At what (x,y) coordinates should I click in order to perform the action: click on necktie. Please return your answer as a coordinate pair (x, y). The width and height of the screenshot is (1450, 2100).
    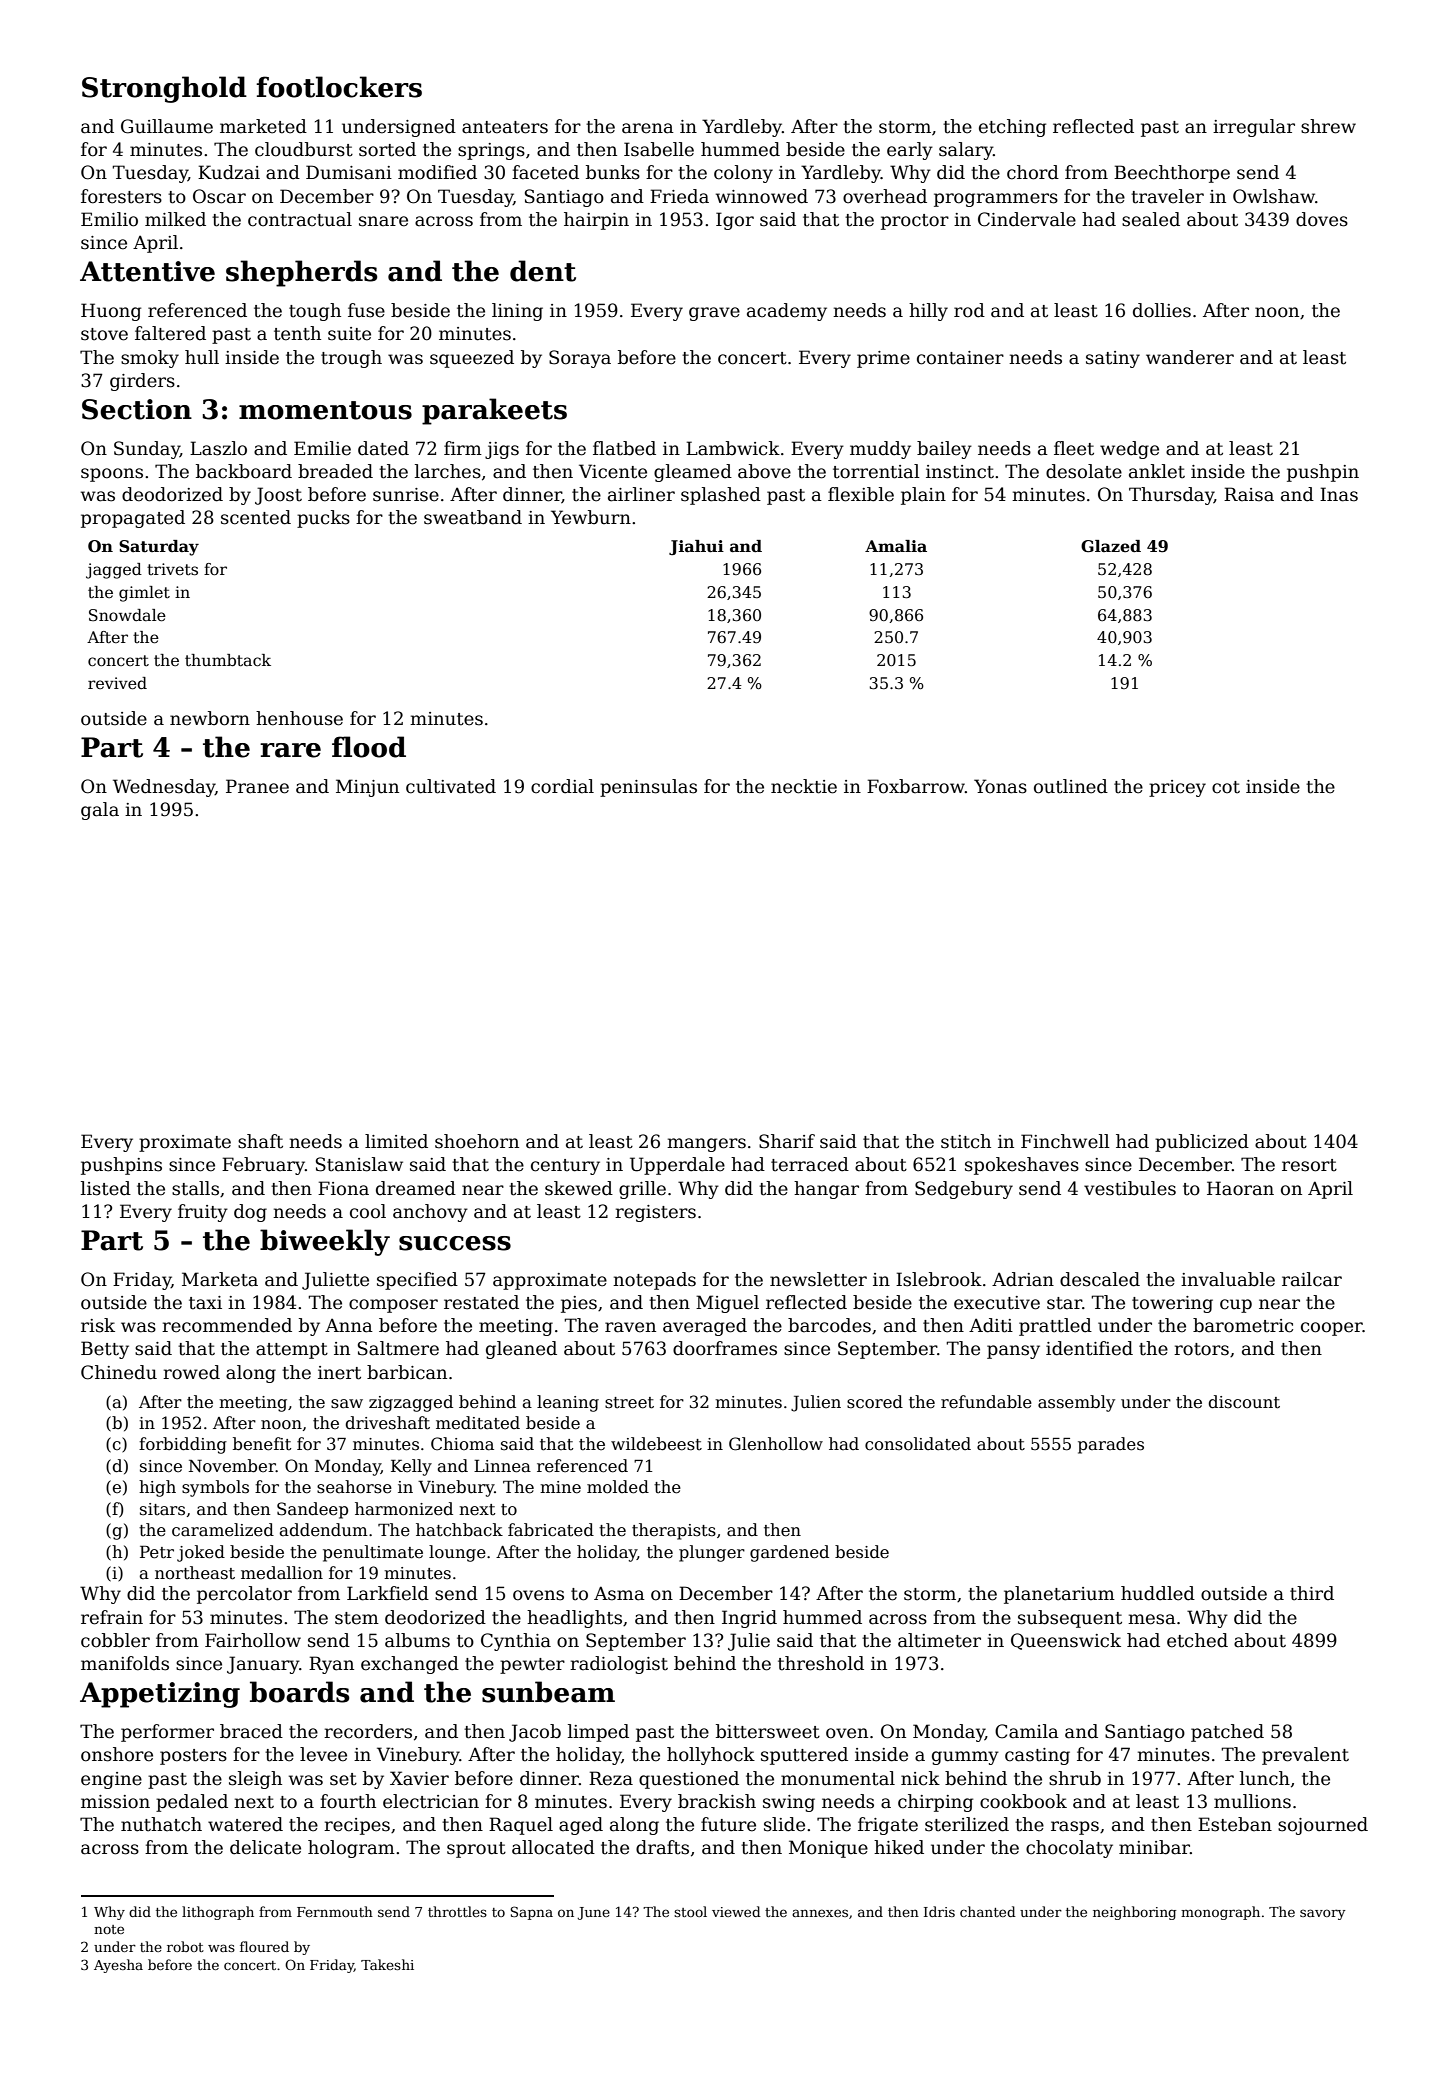
    Looking at the image, I should click on (804, 786).
